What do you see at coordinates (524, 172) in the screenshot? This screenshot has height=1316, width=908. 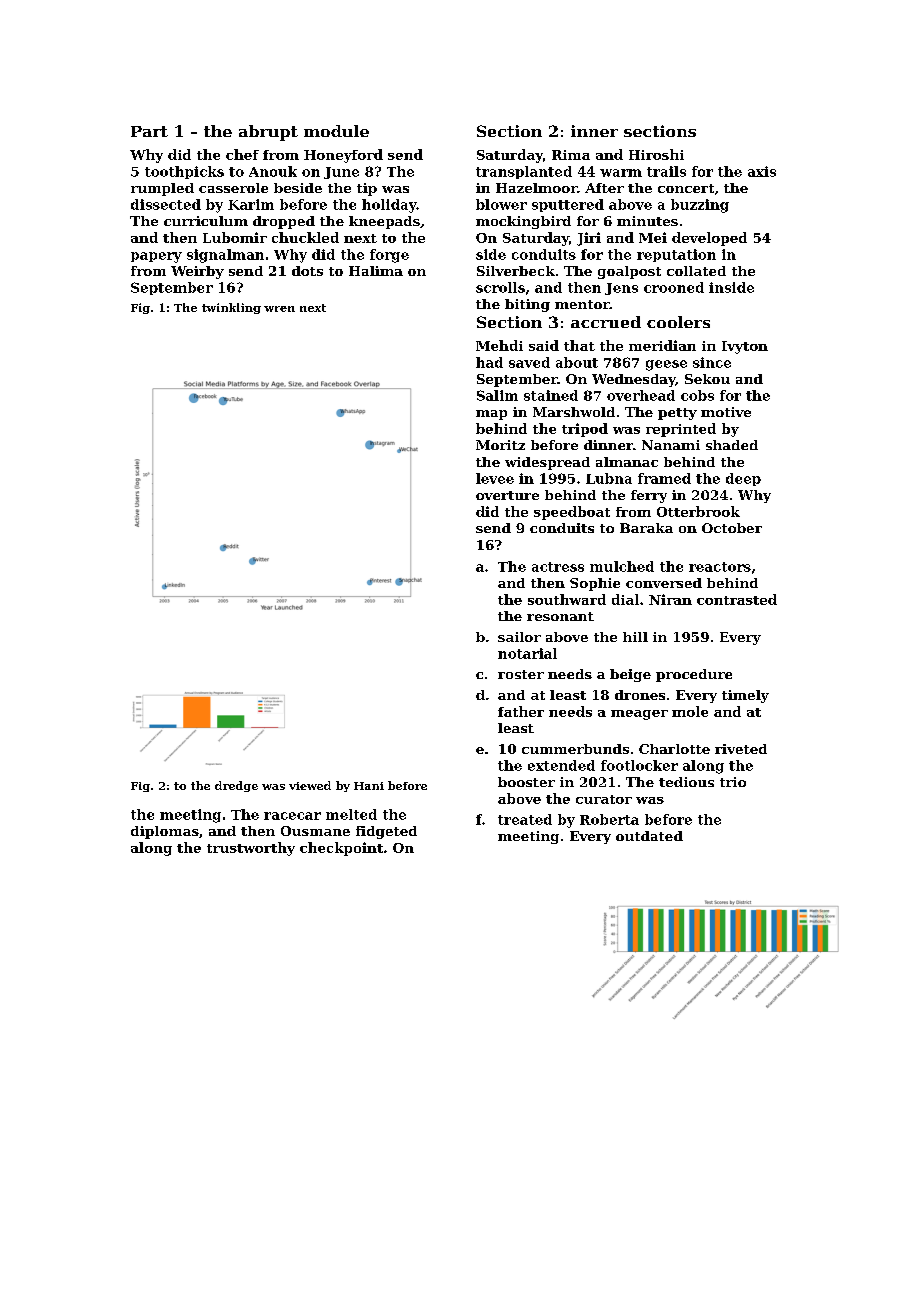 I see `transplanted` at bounding box center [524, 172].
